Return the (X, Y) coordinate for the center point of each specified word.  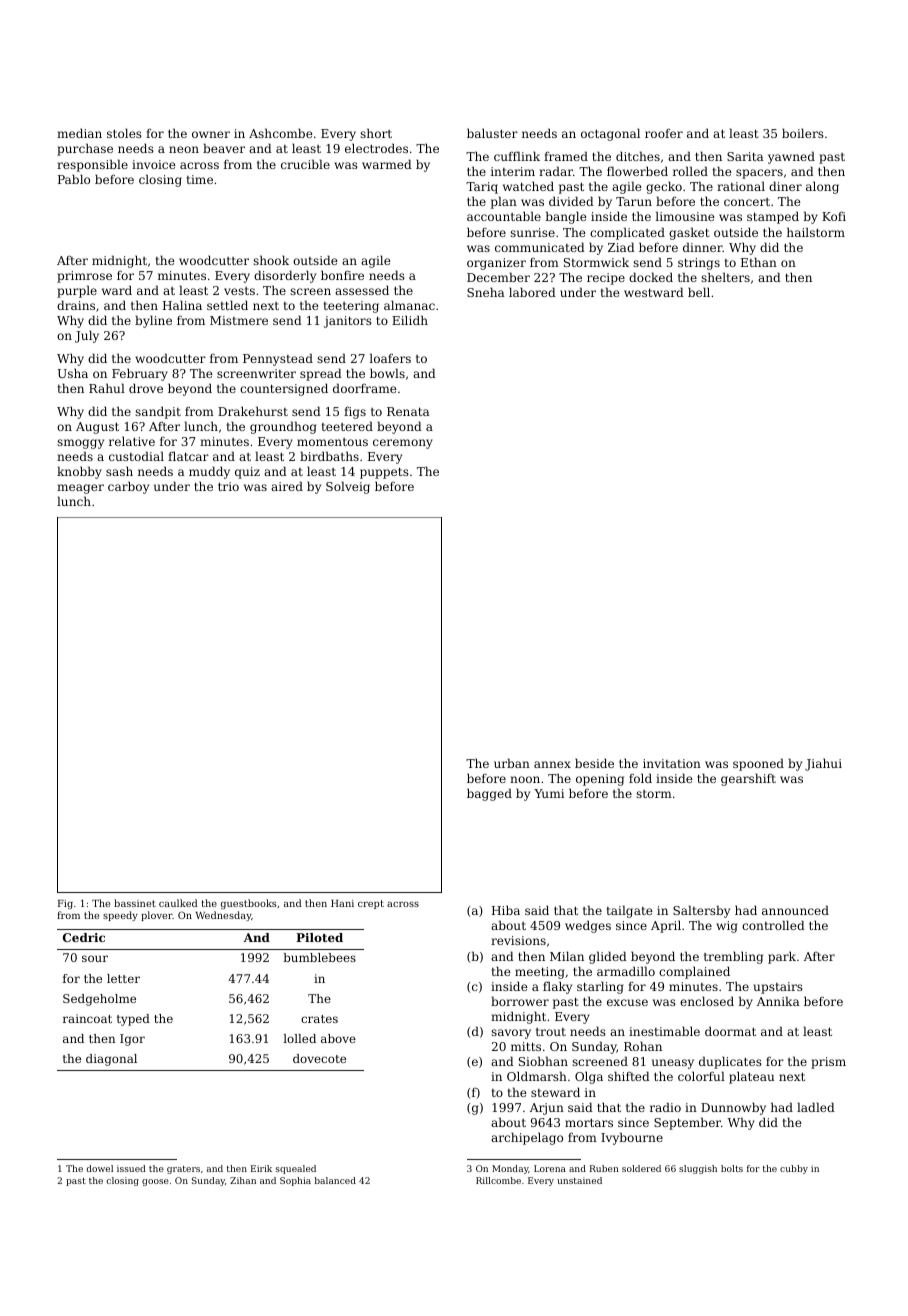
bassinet (135, 903)
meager (80, 489)
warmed (387, 164)
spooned (758, 764)
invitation (672, 763)
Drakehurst (253, 411)
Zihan (243, 1180)
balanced (335, 1180)
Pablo (74, 179)
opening (600, 780)
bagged (489, 794)
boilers (803, 133)
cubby (794, 1169)
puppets (384, 473)
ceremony (403, 444)
